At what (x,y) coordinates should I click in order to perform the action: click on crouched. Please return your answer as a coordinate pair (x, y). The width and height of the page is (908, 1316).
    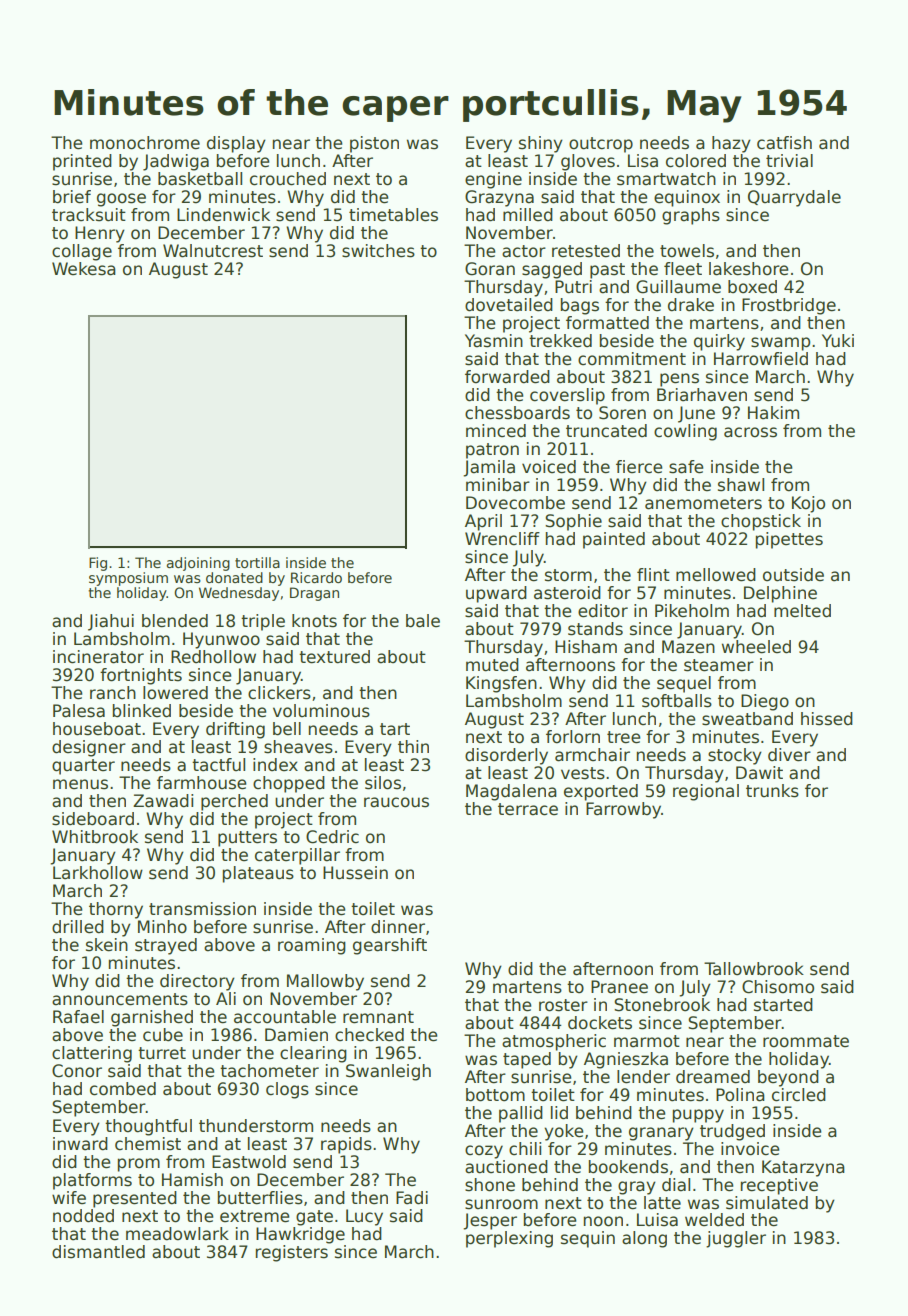
    Looking at the image, I should click on (288, 179).
